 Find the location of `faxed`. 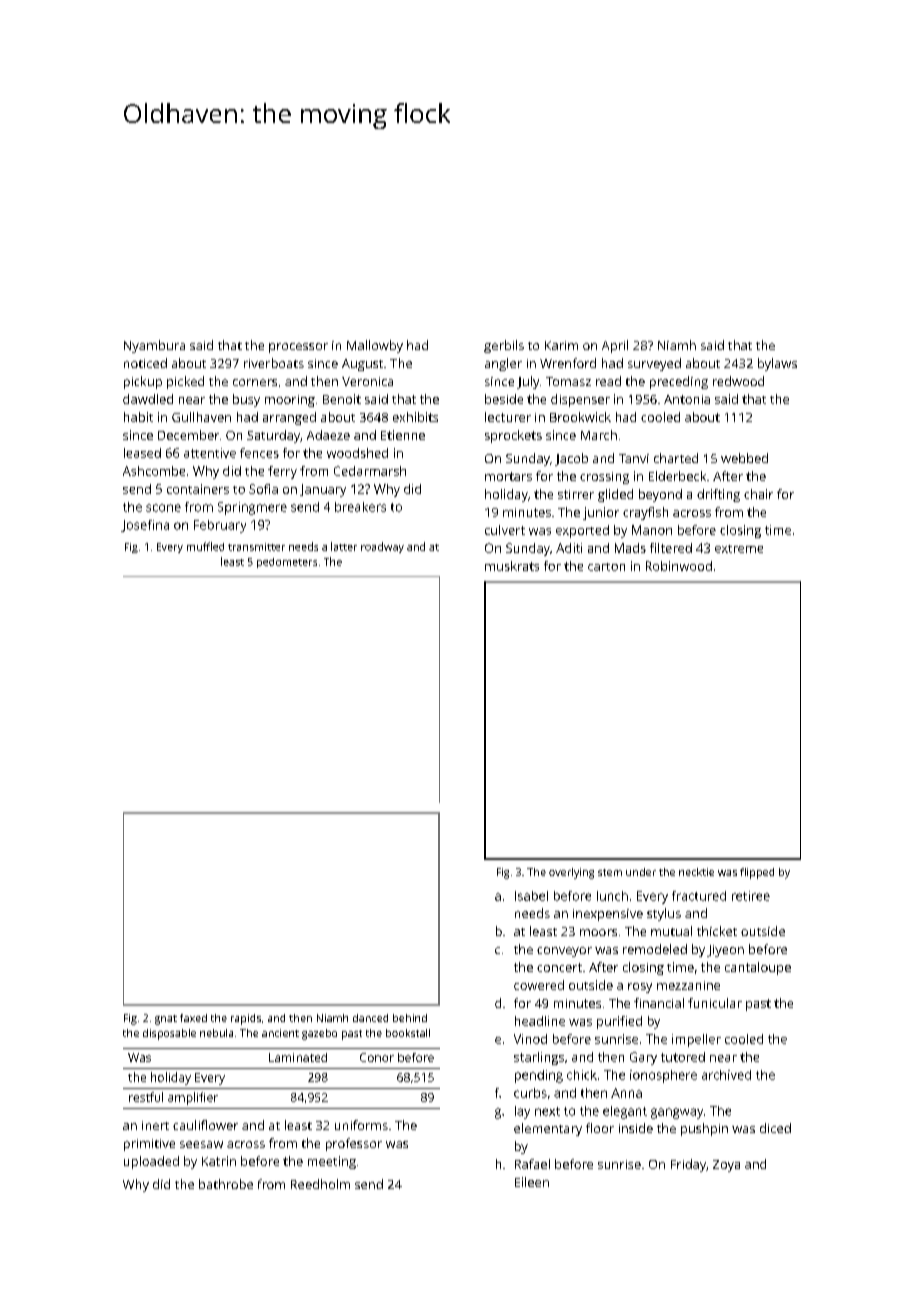

faxed is located at coordinates (193, 1018).
